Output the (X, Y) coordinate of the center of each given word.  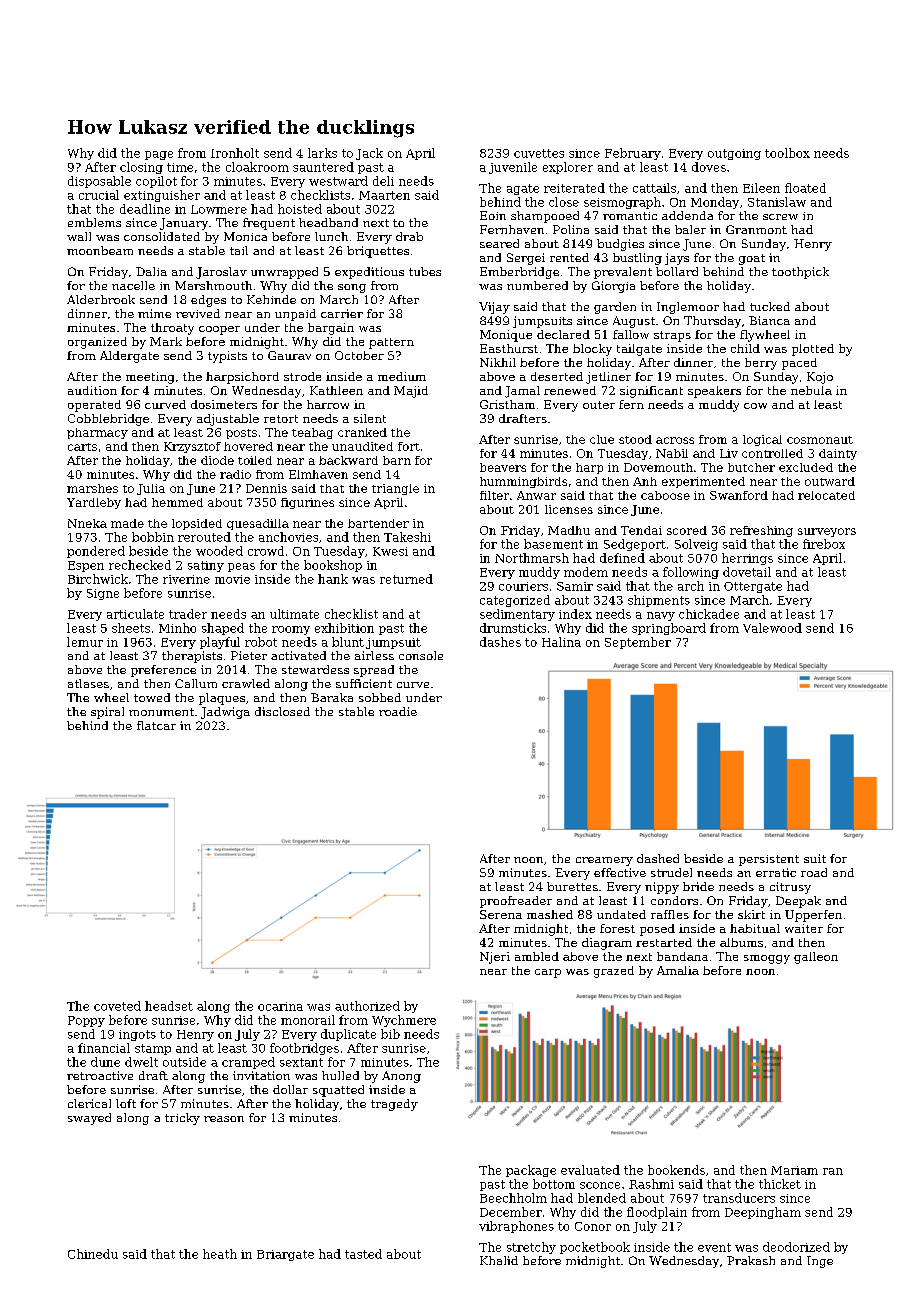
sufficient (364, 683)
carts (82, 447)
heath (220, 1254)
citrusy (790, 888)
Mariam (794, 1170)
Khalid (499, 1260)
